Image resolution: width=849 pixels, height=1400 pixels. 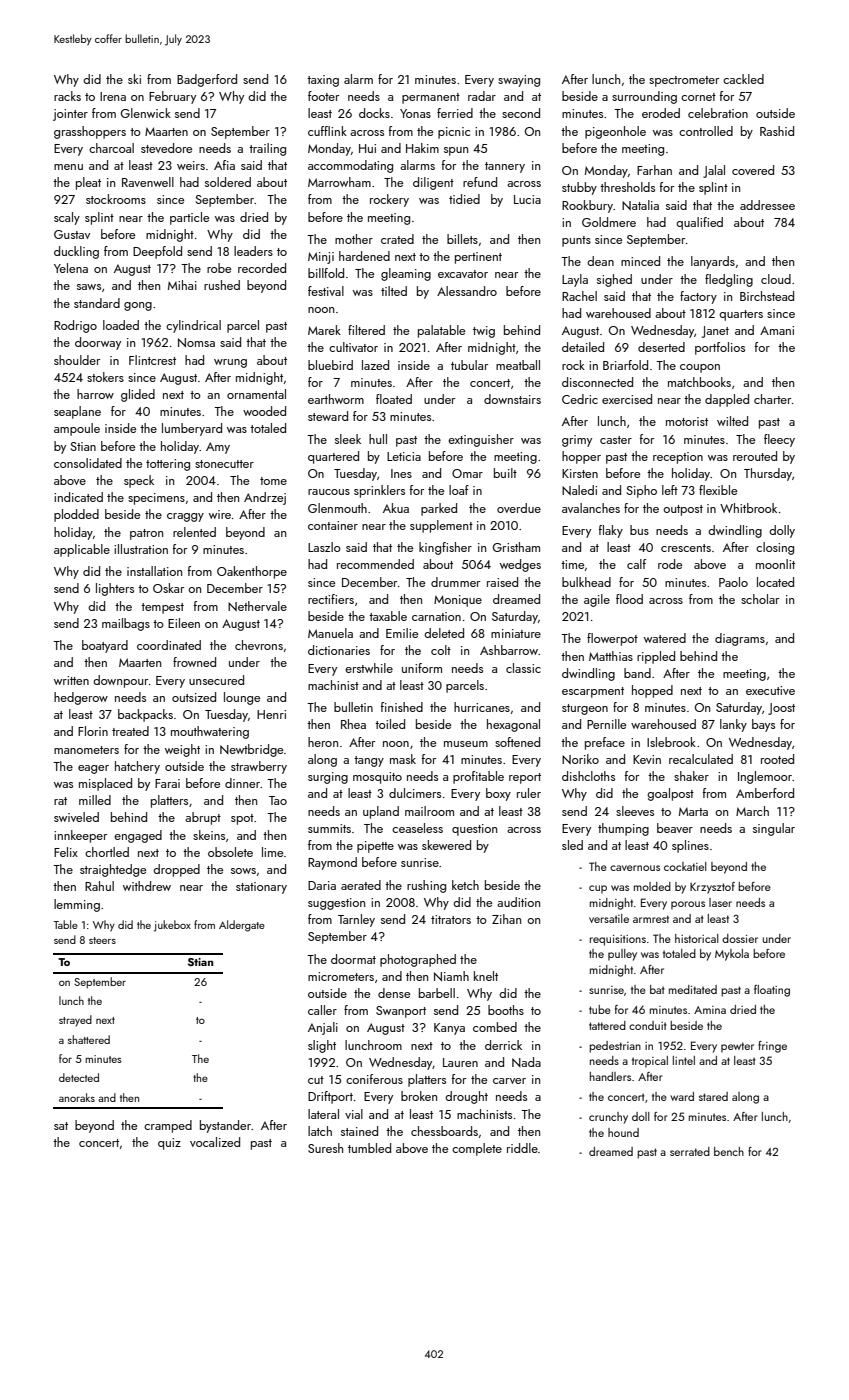 What do you see at coordinates (431, 98) in the document?
I see `permanent` at bounding box center [431, 98].
